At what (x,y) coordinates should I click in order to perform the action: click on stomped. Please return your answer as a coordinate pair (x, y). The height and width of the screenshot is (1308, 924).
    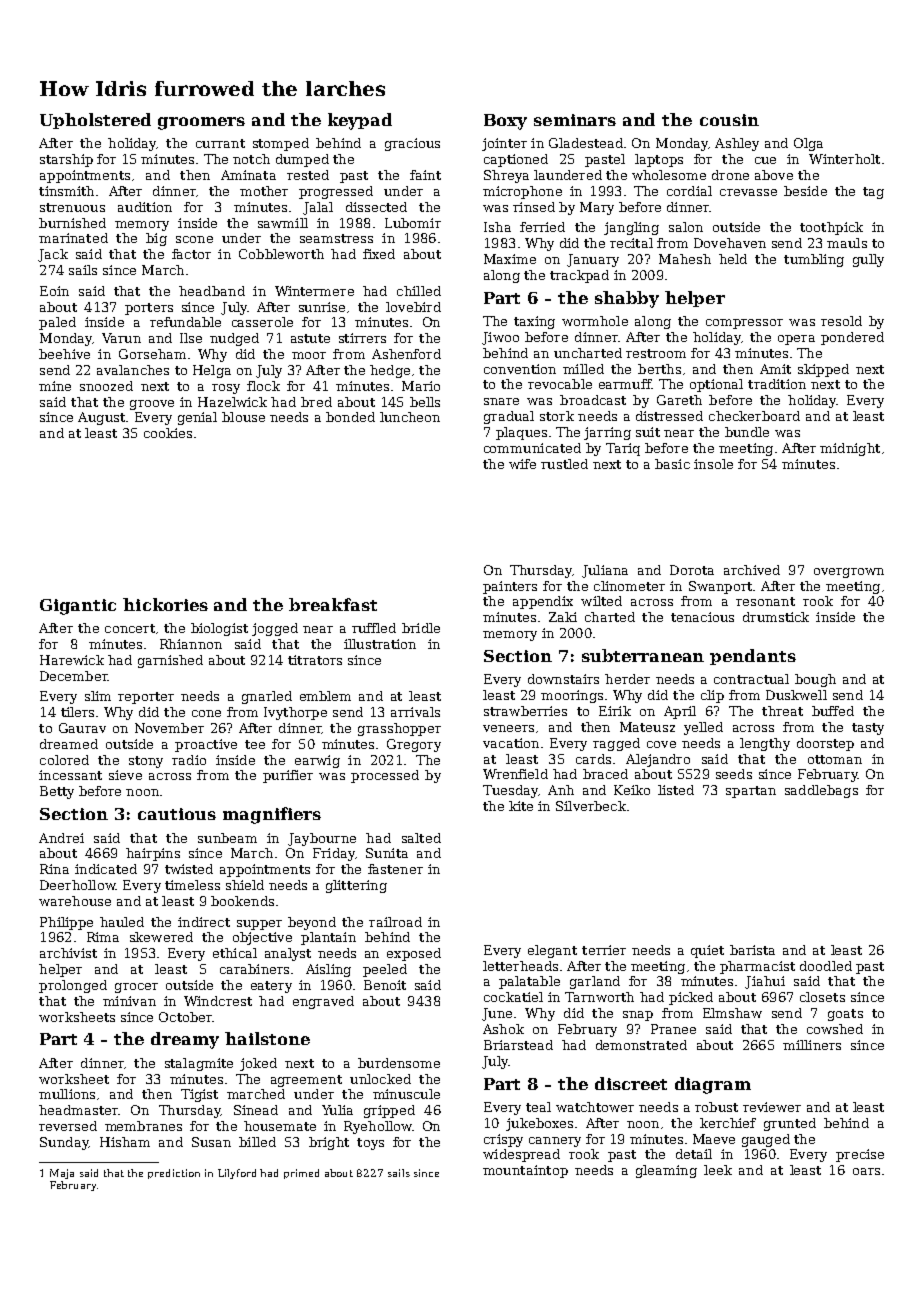
    Looking at the image, I should click on (281, 144).
